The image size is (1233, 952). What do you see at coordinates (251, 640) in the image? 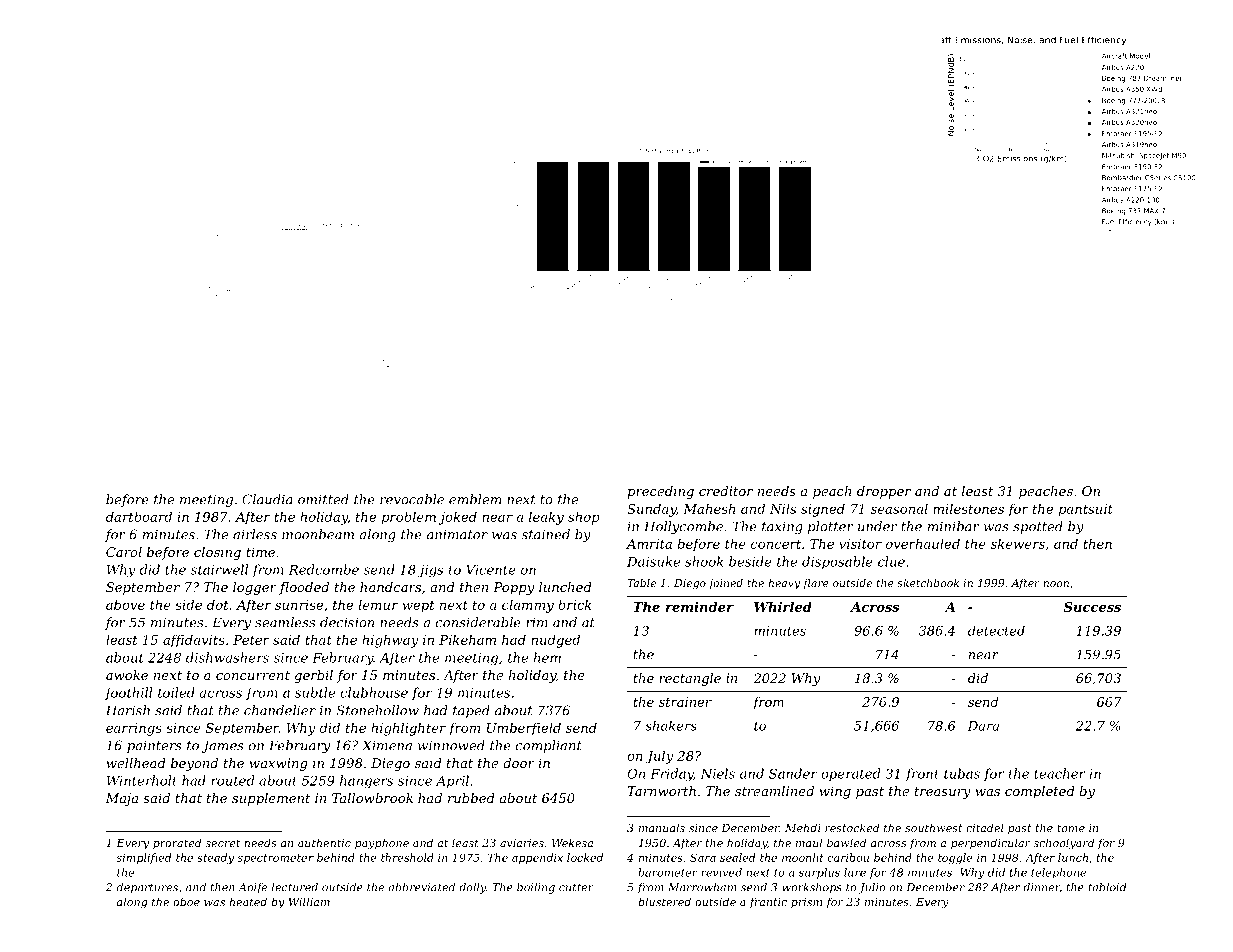
I see `Peter` at bounding box center [251, 640].
